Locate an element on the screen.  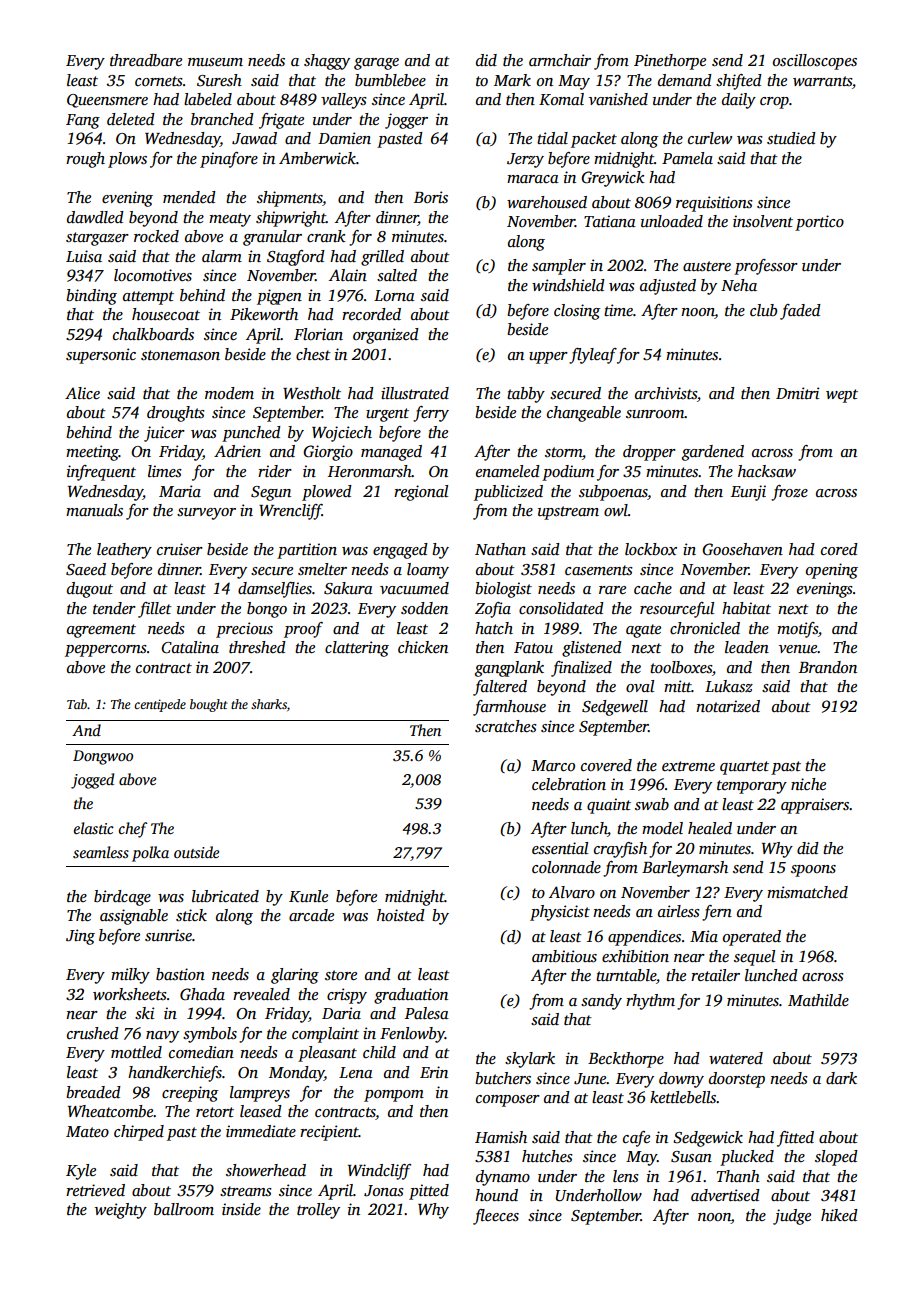
frigate is located at coordinates (281, 121).
